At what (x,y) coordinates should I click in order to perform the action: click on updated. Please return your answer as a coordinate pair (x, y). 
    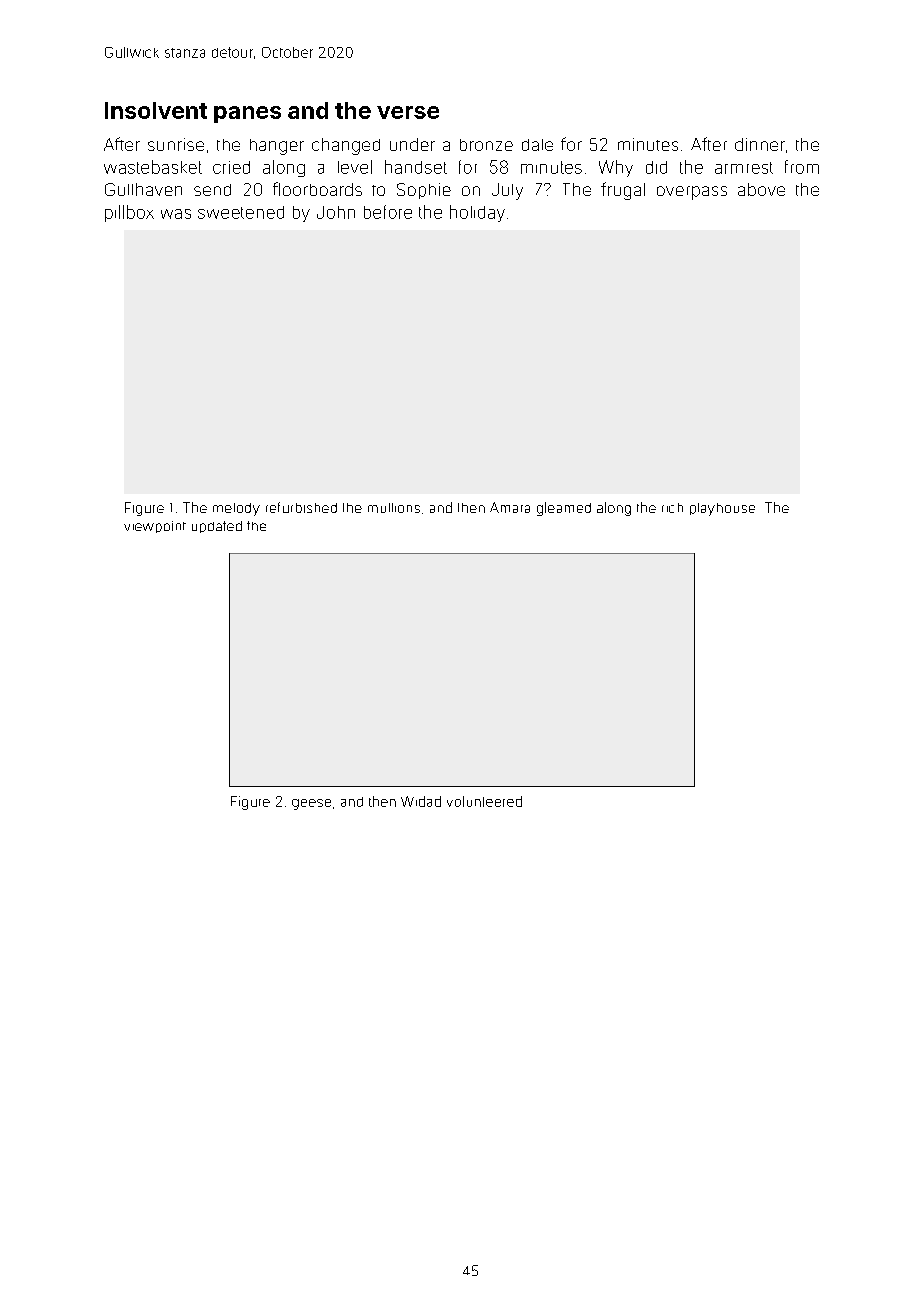
    Looking at the image, I should click on (217, 527).
